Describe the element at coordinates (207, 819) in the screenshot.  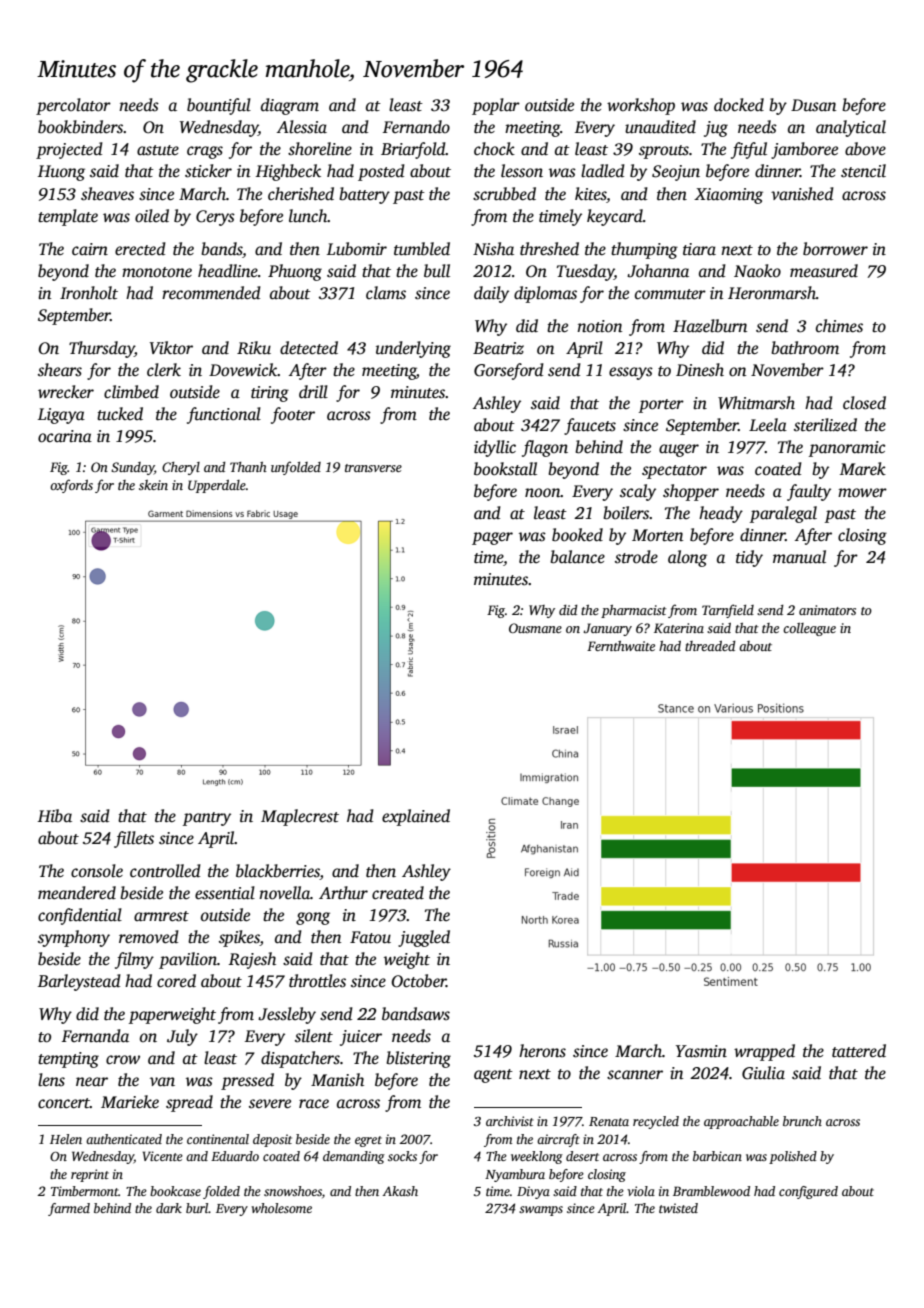
I see `pantry` at that location.
